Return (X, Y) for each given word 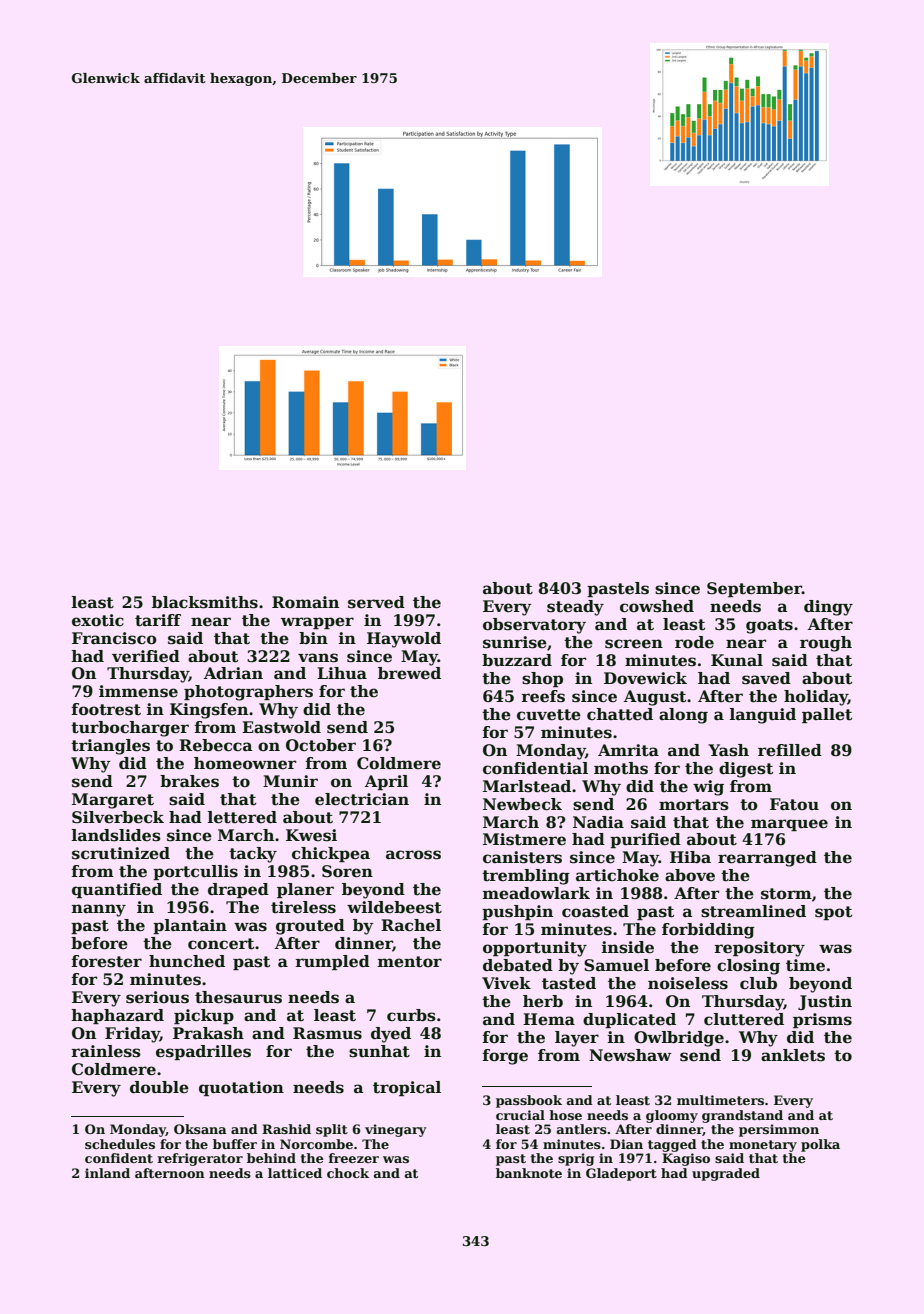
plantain (190, 926)
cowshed (657, 606)
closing (748, 967)
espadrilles (203, 1052)
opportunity (535, 949)
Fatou (794, 804)
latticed (295, 1173)
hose (565, 1115)
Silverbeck (118, 817)
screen (634, 644)
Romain (305, 602)
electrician (362, 799)
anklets (793, 1055)
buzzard (517, 660)
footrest (106, 709)
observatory (534, 626)
